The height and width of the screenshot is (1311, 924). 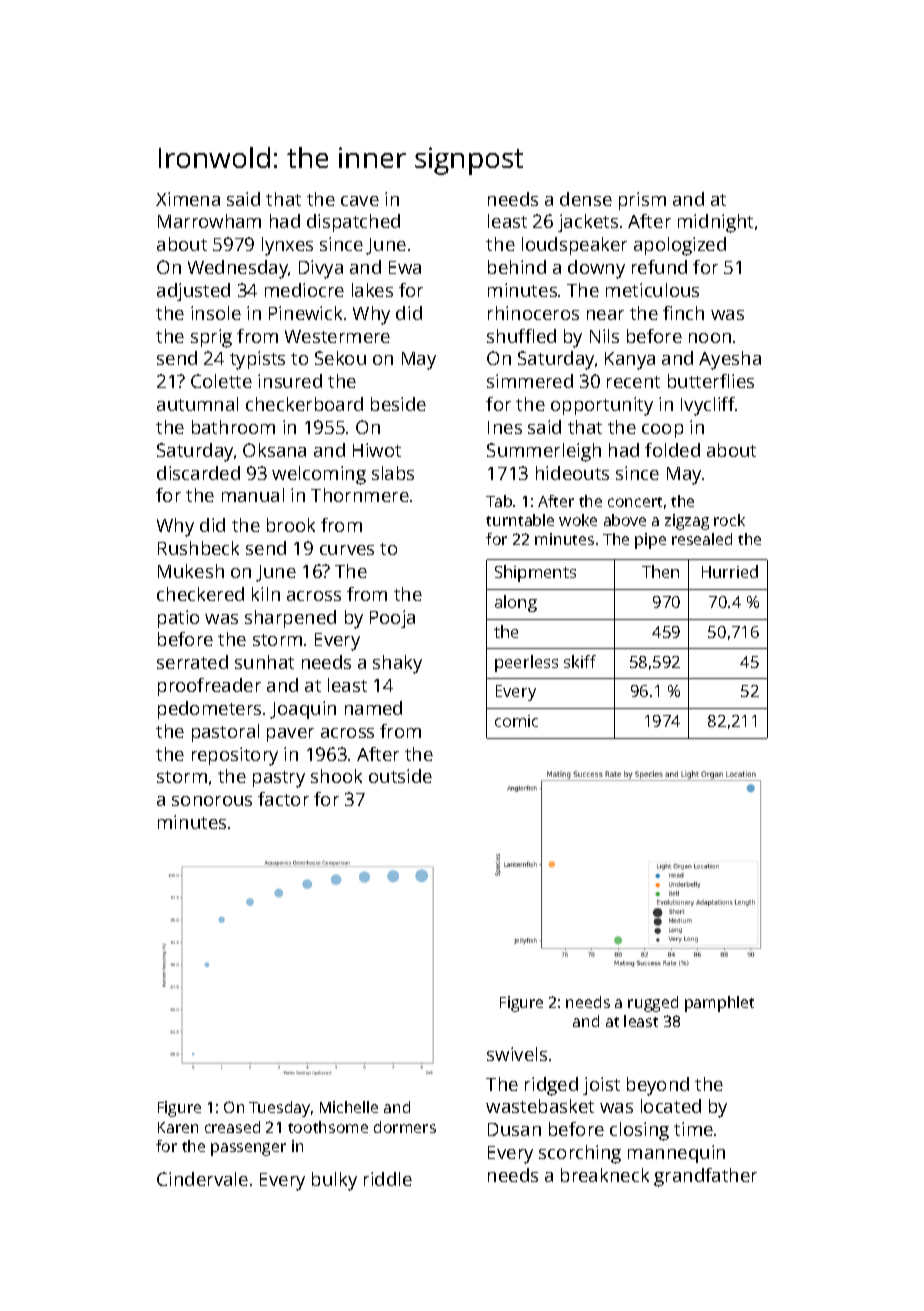 What do you see at coordinates (671, 1106) in the screenshot?
I see `located` at bounding box center [671, 1106].
